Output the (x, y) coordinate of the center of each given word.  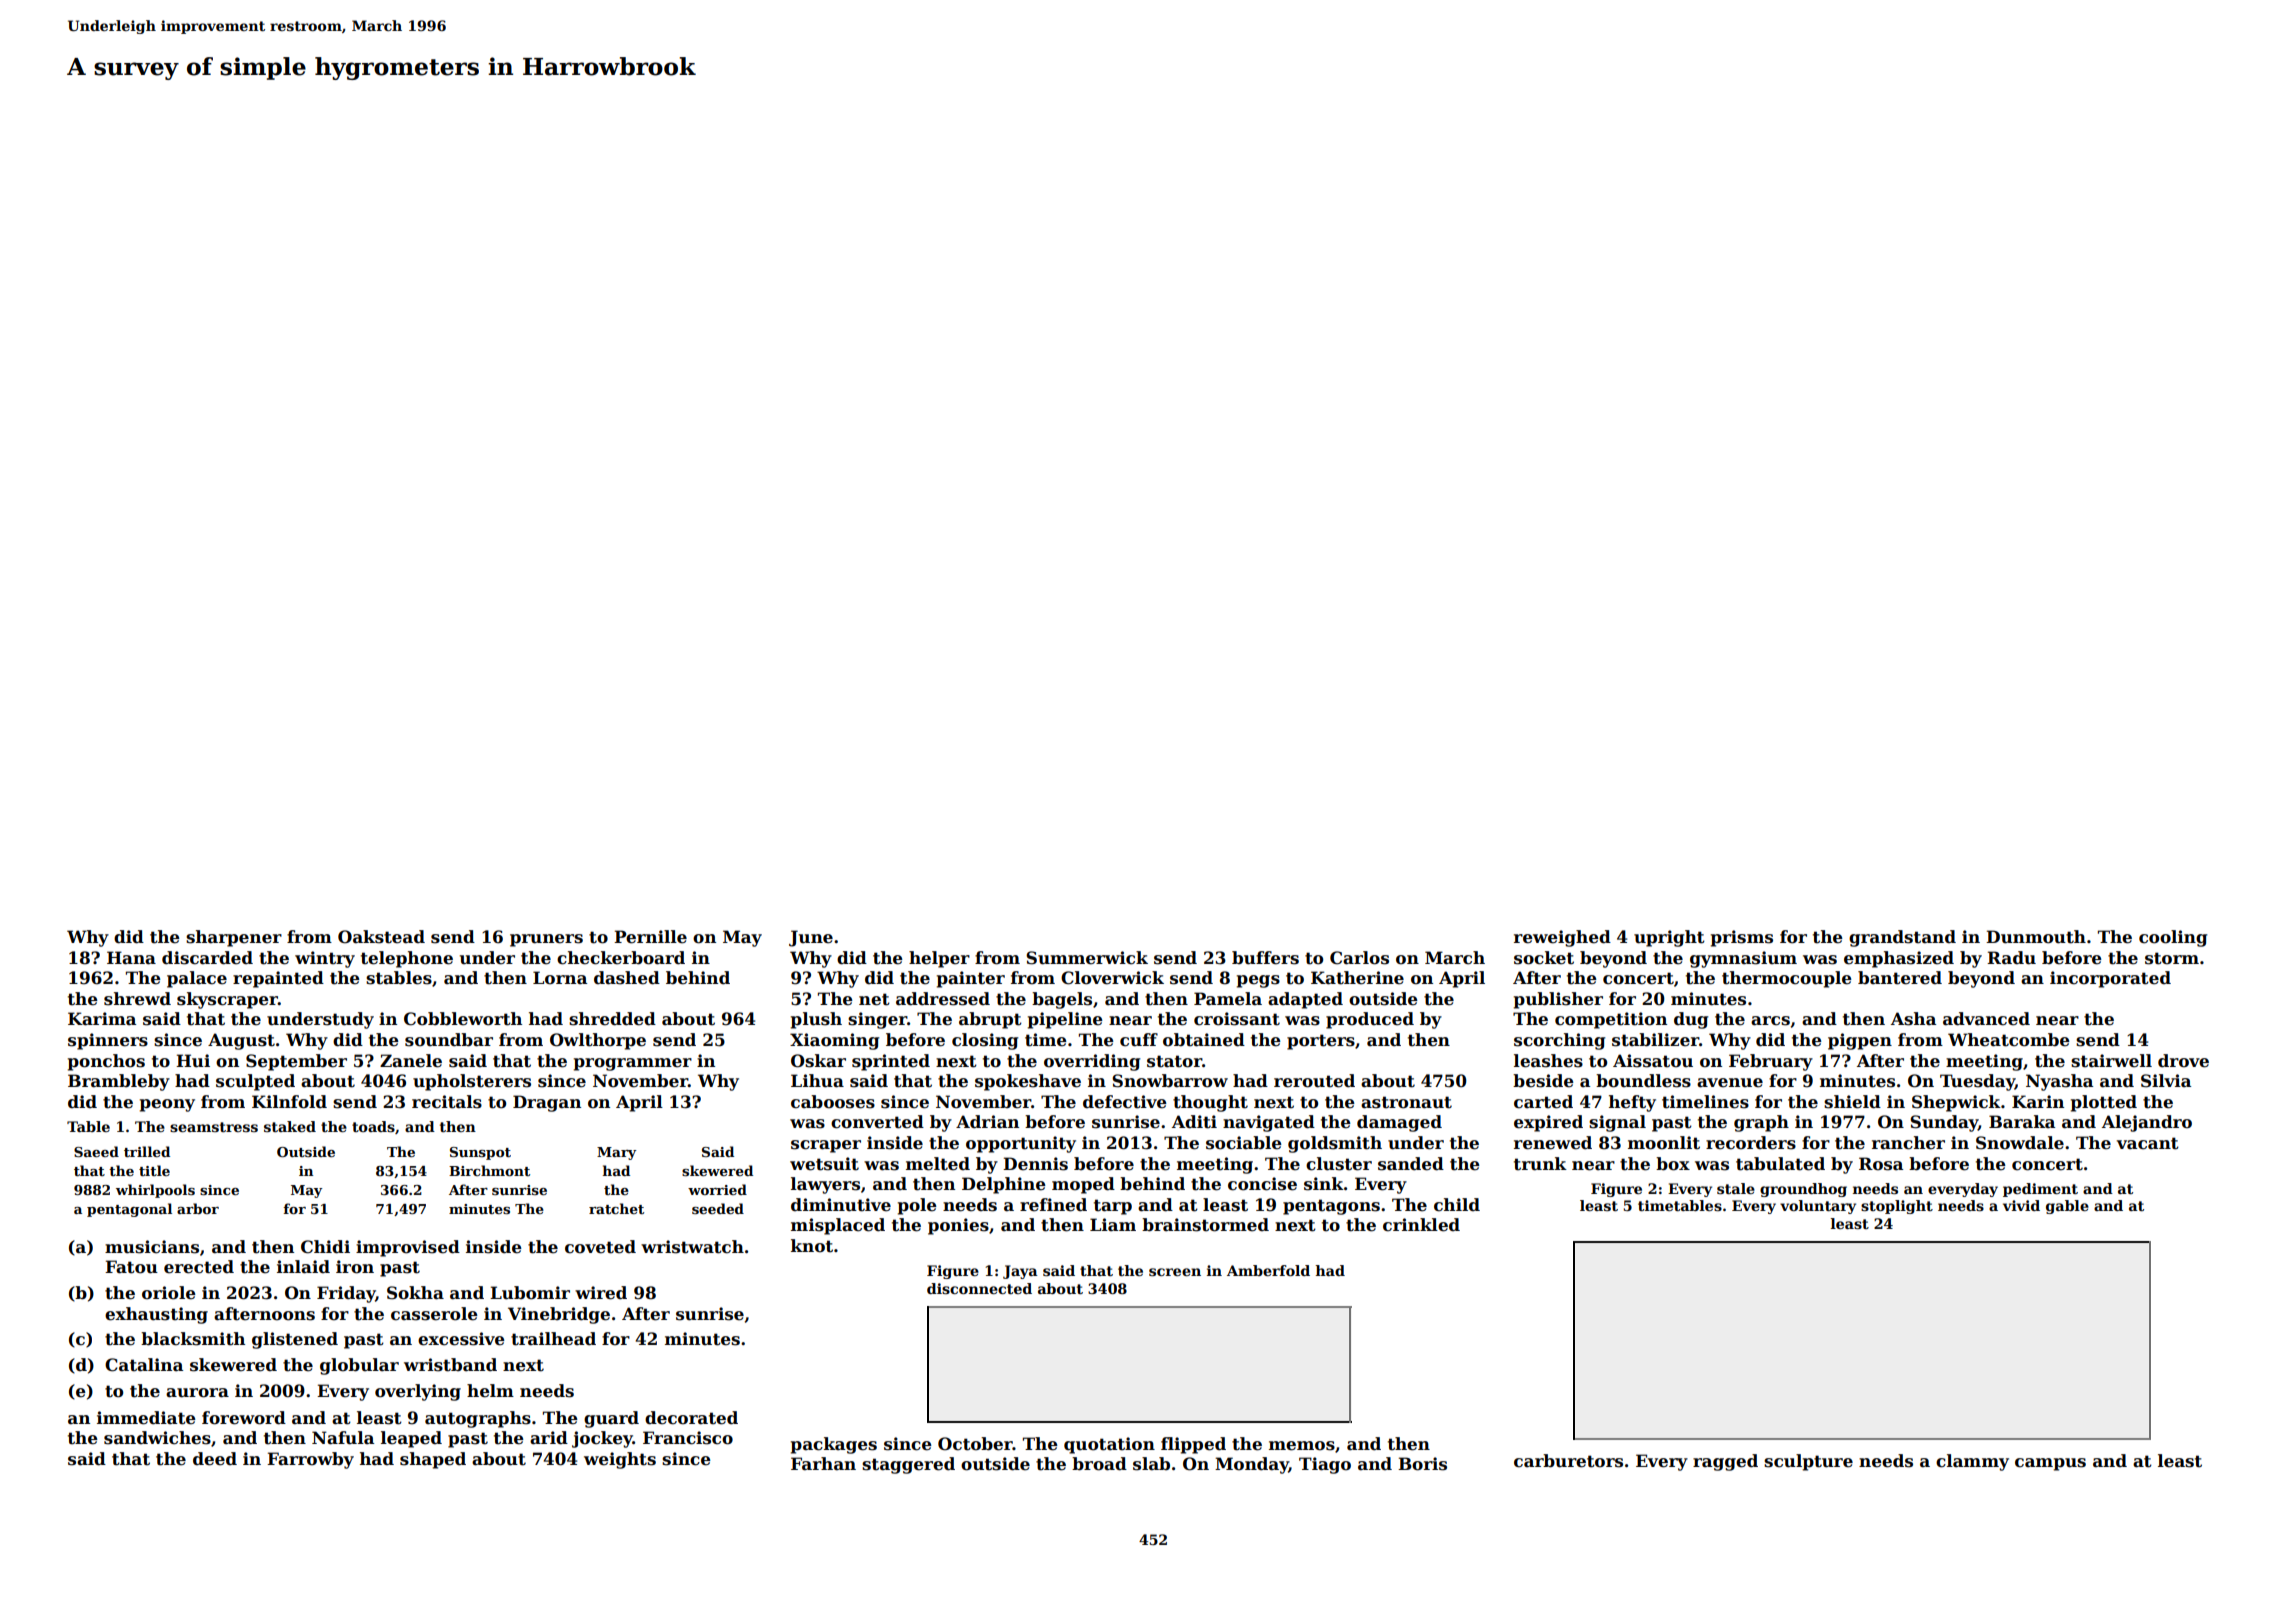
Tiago (1325, 1465)
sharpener (234, 938)
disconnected (979, 1288)
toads (373, 1126)
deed (215, 1459)
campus (2050, 1464)
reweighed (1562, 938)
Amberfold (1268, 1270)
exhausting (156, 1315)
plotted (2104, 1103)
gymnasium (1743, 959)
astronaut (1406, 1102)
